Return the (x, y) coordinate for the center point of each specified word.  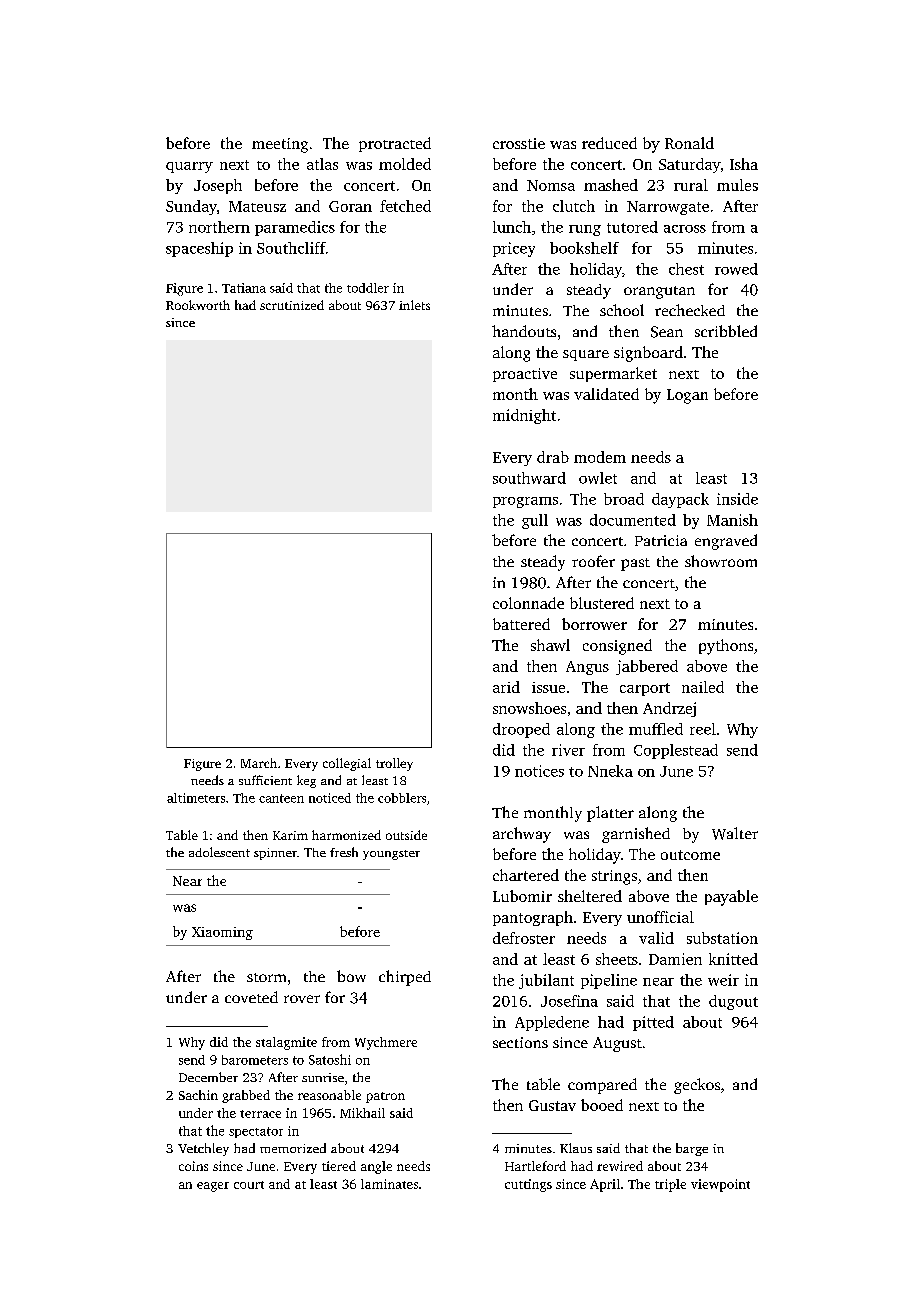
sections (520, 1042)
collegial (347, 764)
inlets (414, 305)
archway (522, 835)
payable (731, 898)
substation (722, 938)
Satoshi (330, 1059)
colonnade (528, 603)
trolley (394, 764)
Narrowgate (668, 208)
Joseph (218, 186)
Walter (735, 833)
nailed (703, 687)
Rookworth (198, 305)
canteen (281, 798)
